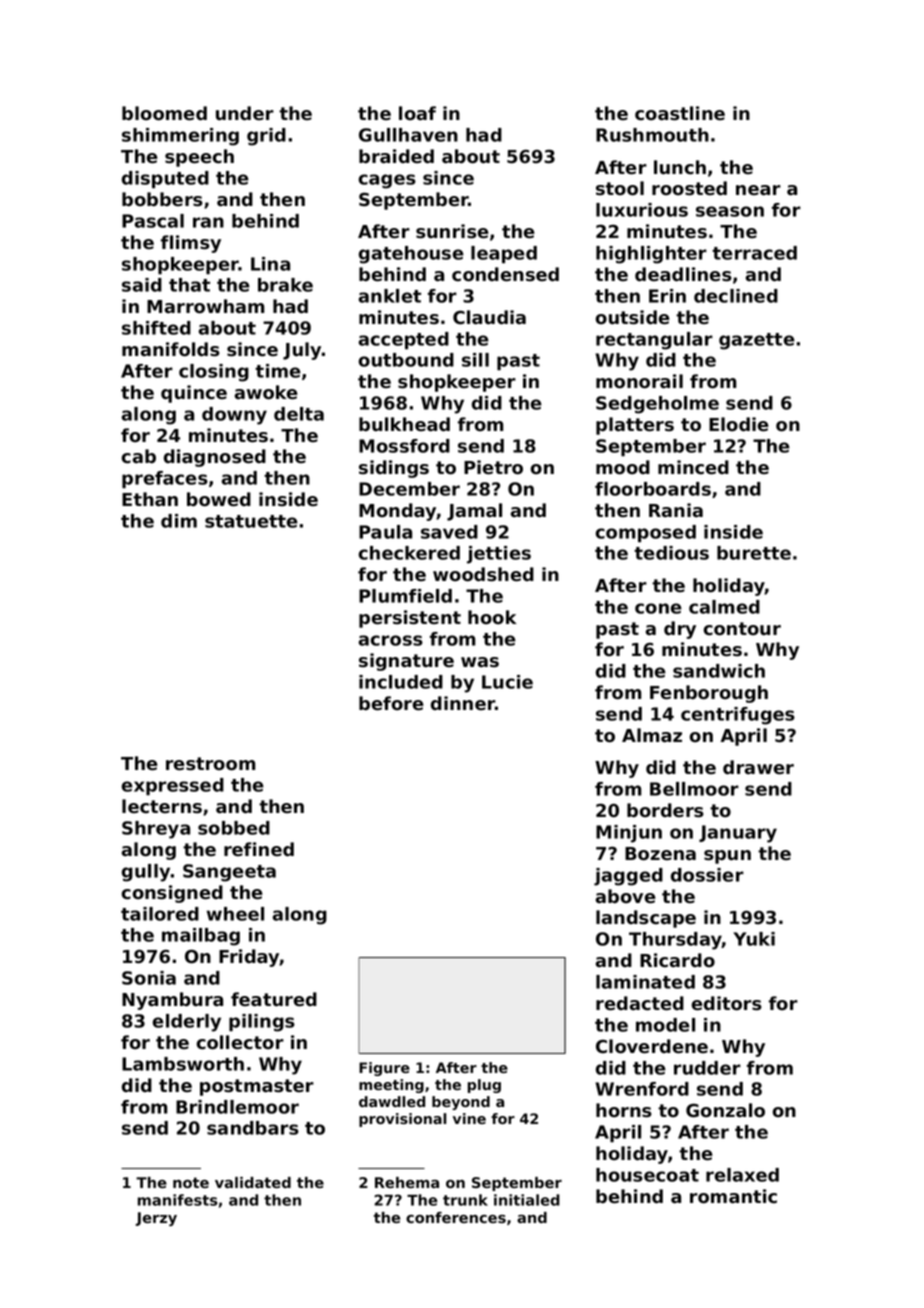  What do you see at coordinates (758, 190) in the screenshot?
I see `near` at bounding box center [758, 190].
